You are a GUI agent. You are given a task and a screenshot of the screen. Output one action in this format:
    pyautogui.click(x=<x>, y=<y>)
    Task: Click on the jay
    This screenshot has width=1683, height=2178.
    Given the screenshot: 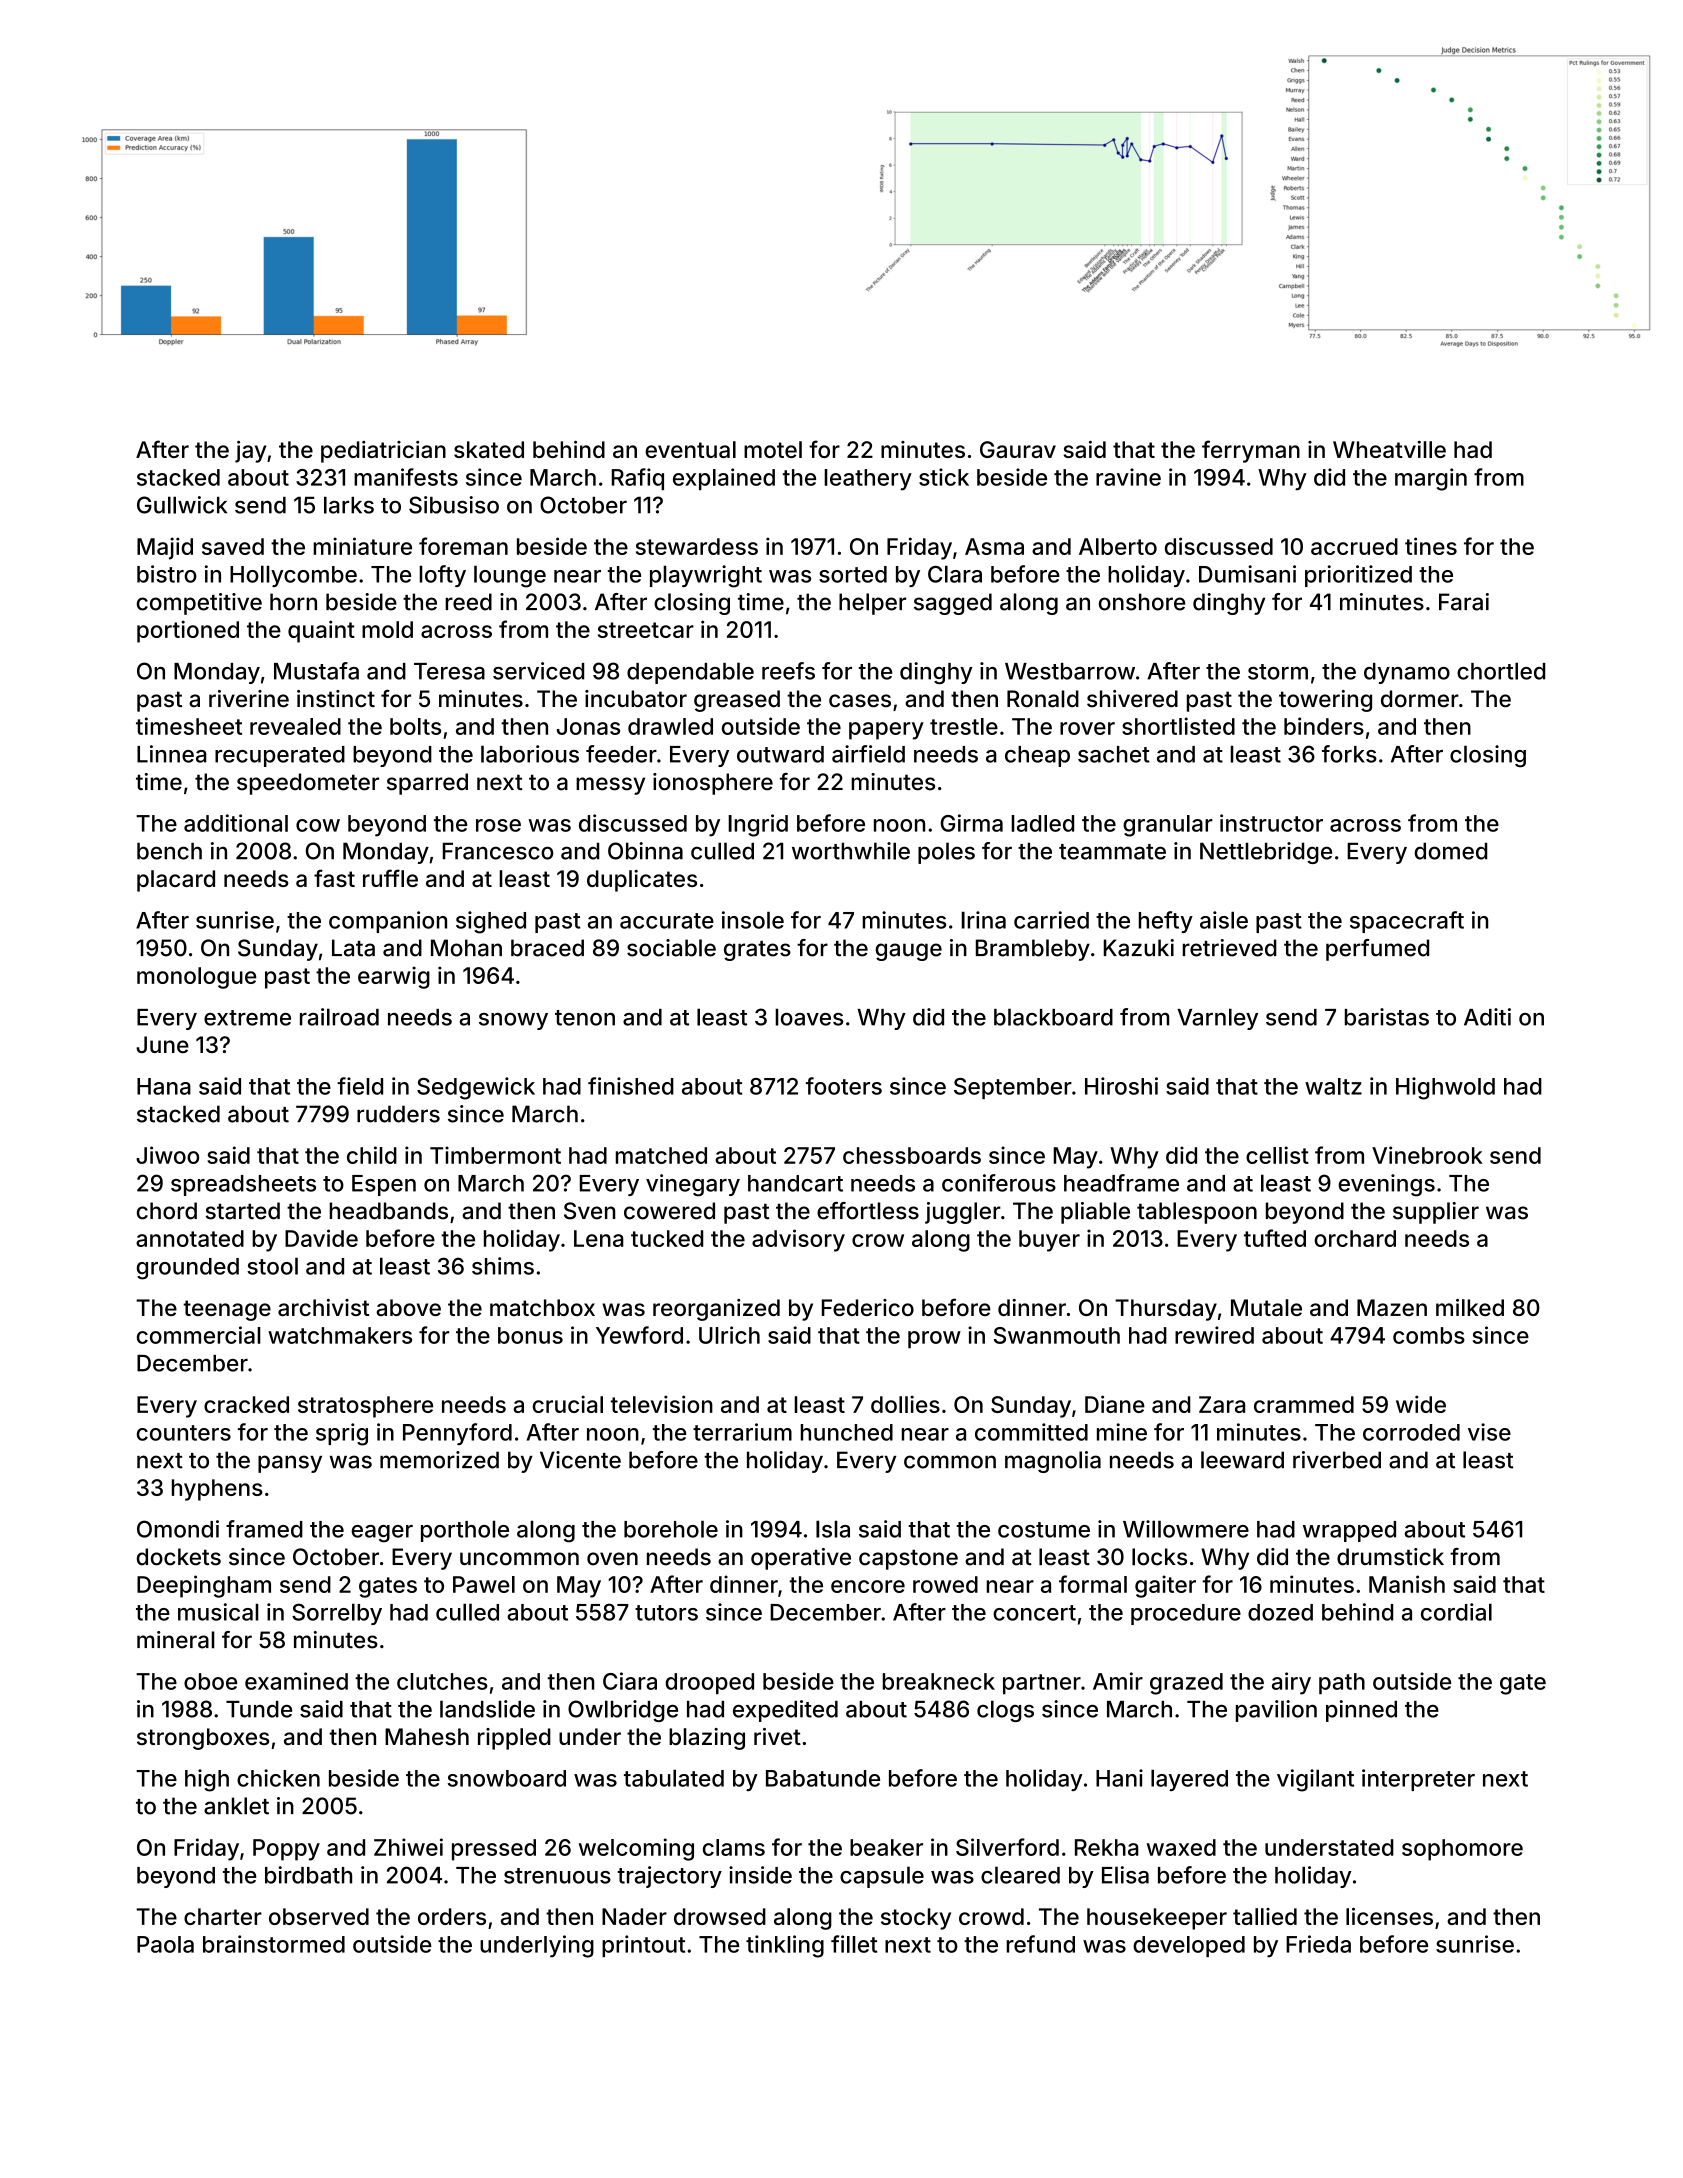 What is the action you would take?
    pyautogui.click(x=250, y=452)
